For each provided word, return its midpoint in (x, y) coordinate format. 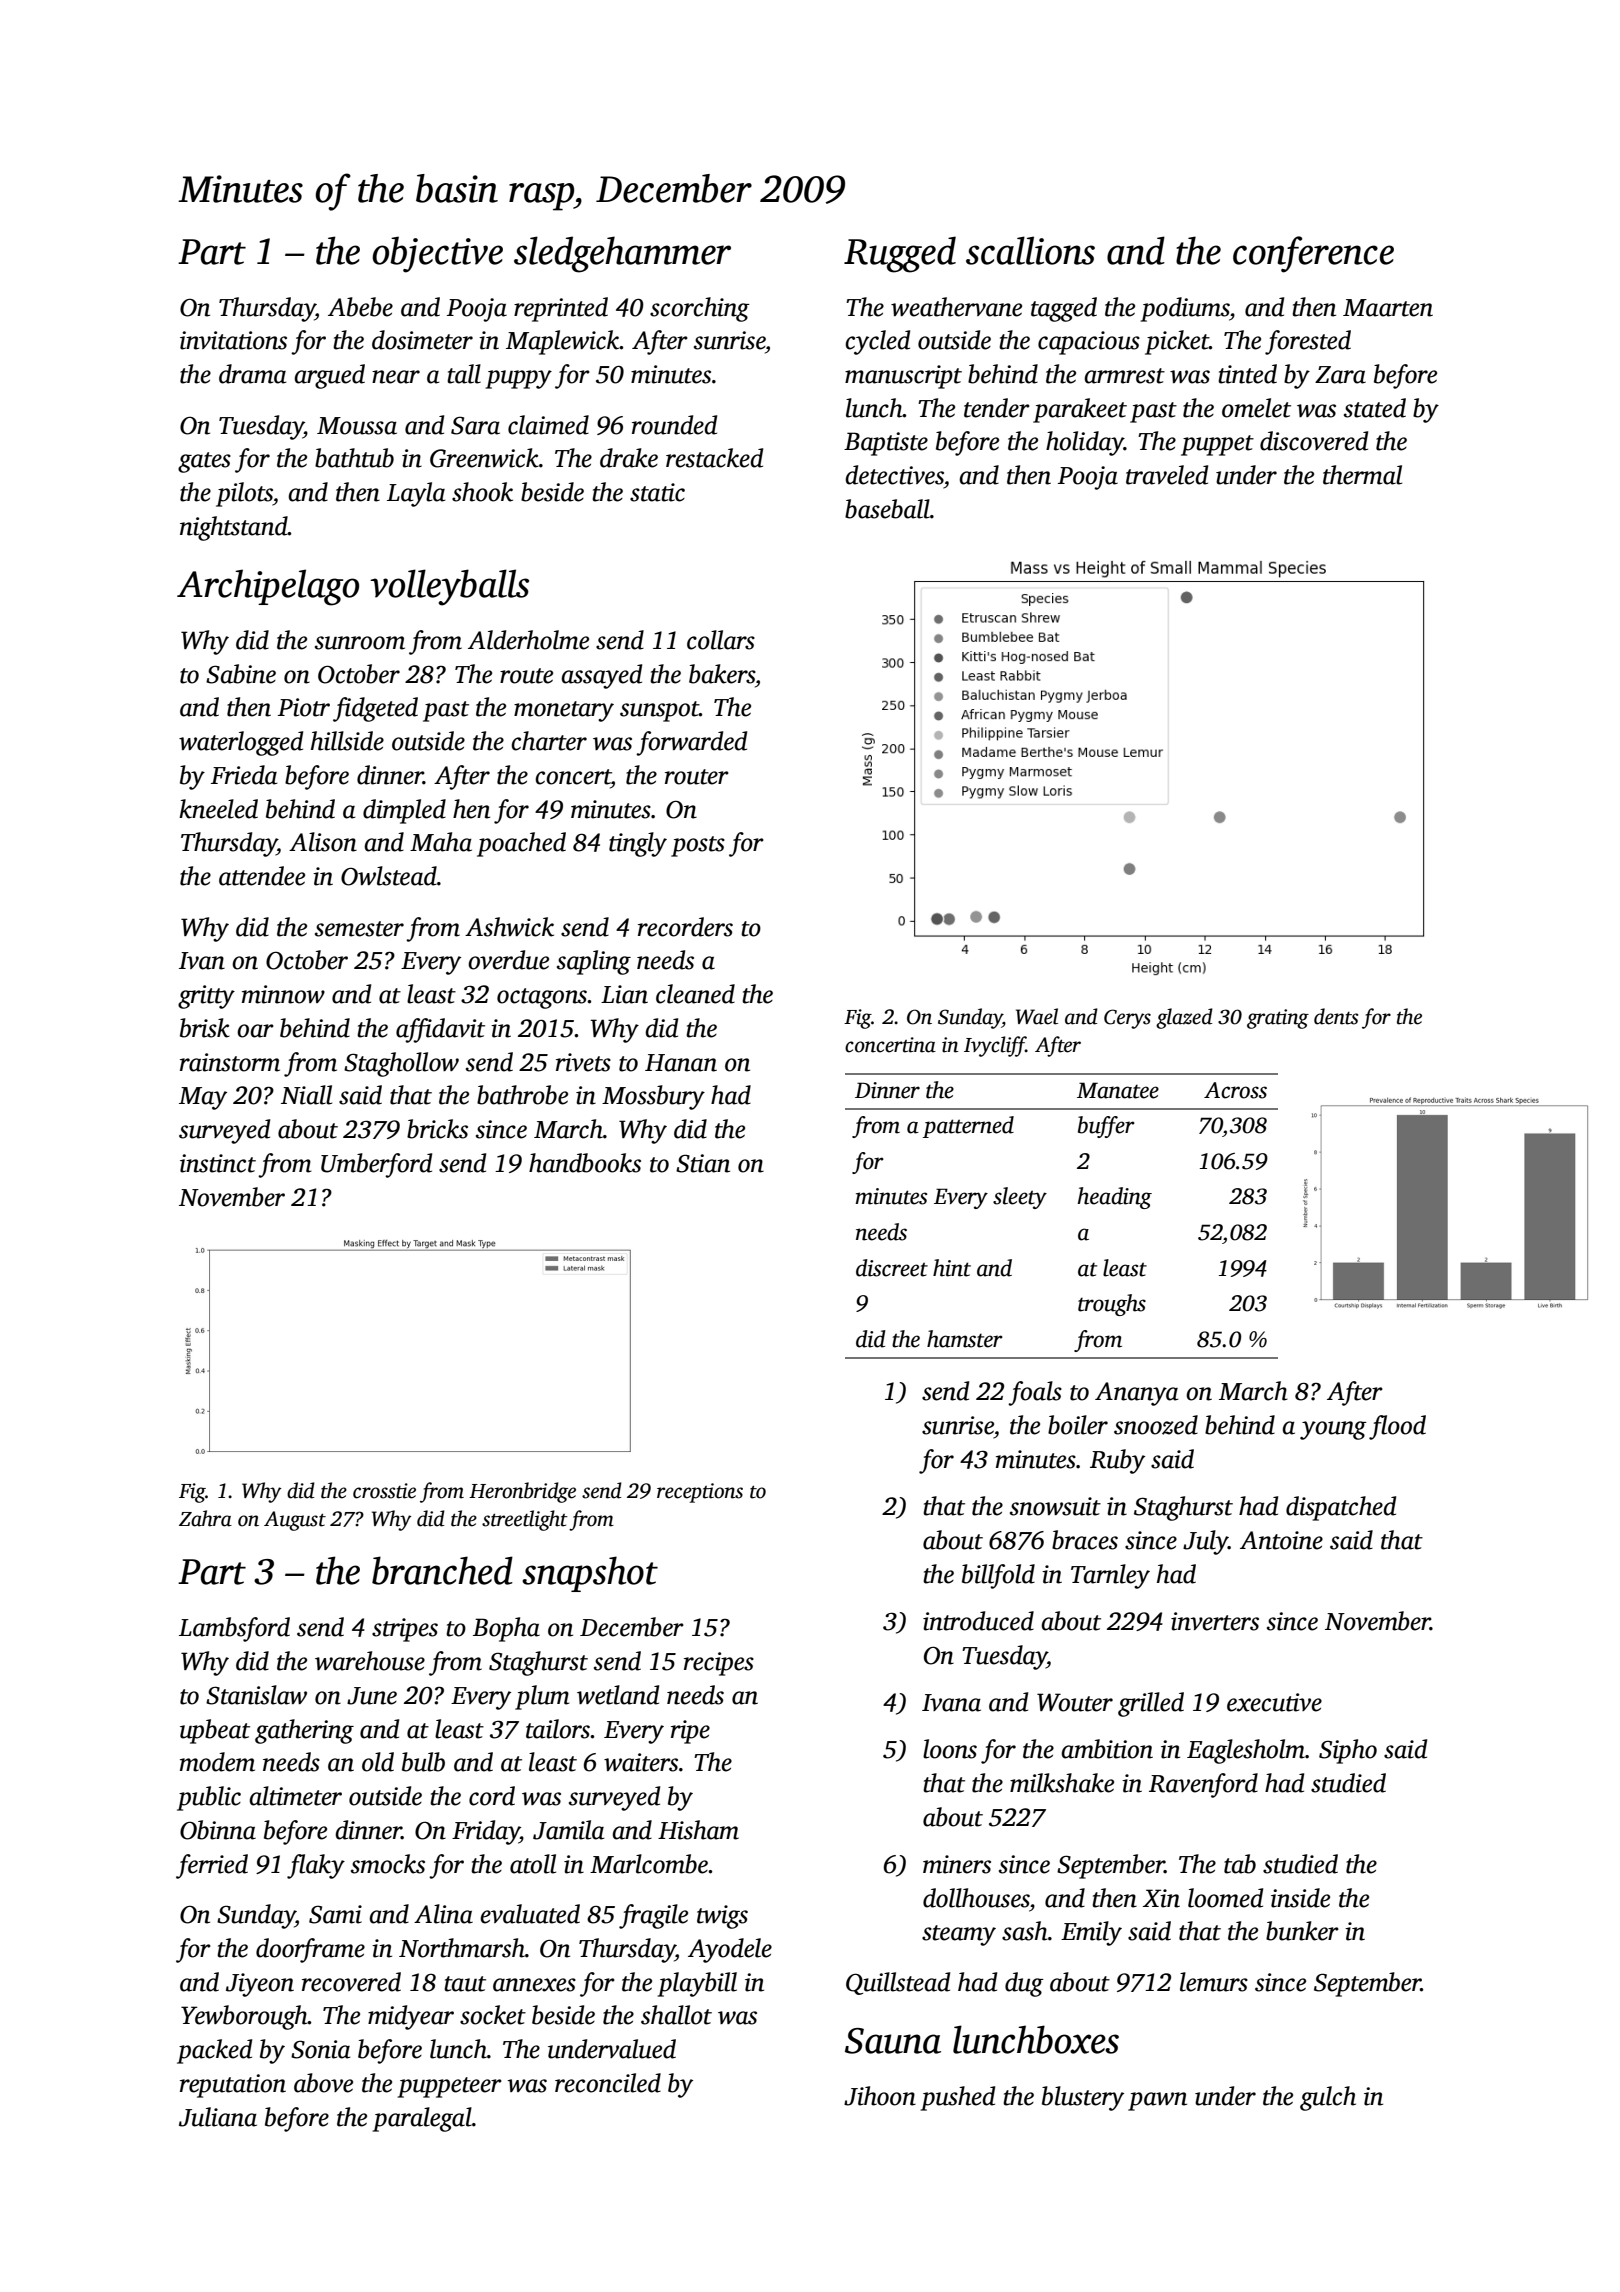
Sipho (1348, 1751)
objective (437, 254)
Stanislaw (256, 1695)
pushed (958, 2098)
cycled (877, 342)
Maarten (1388, 308)
